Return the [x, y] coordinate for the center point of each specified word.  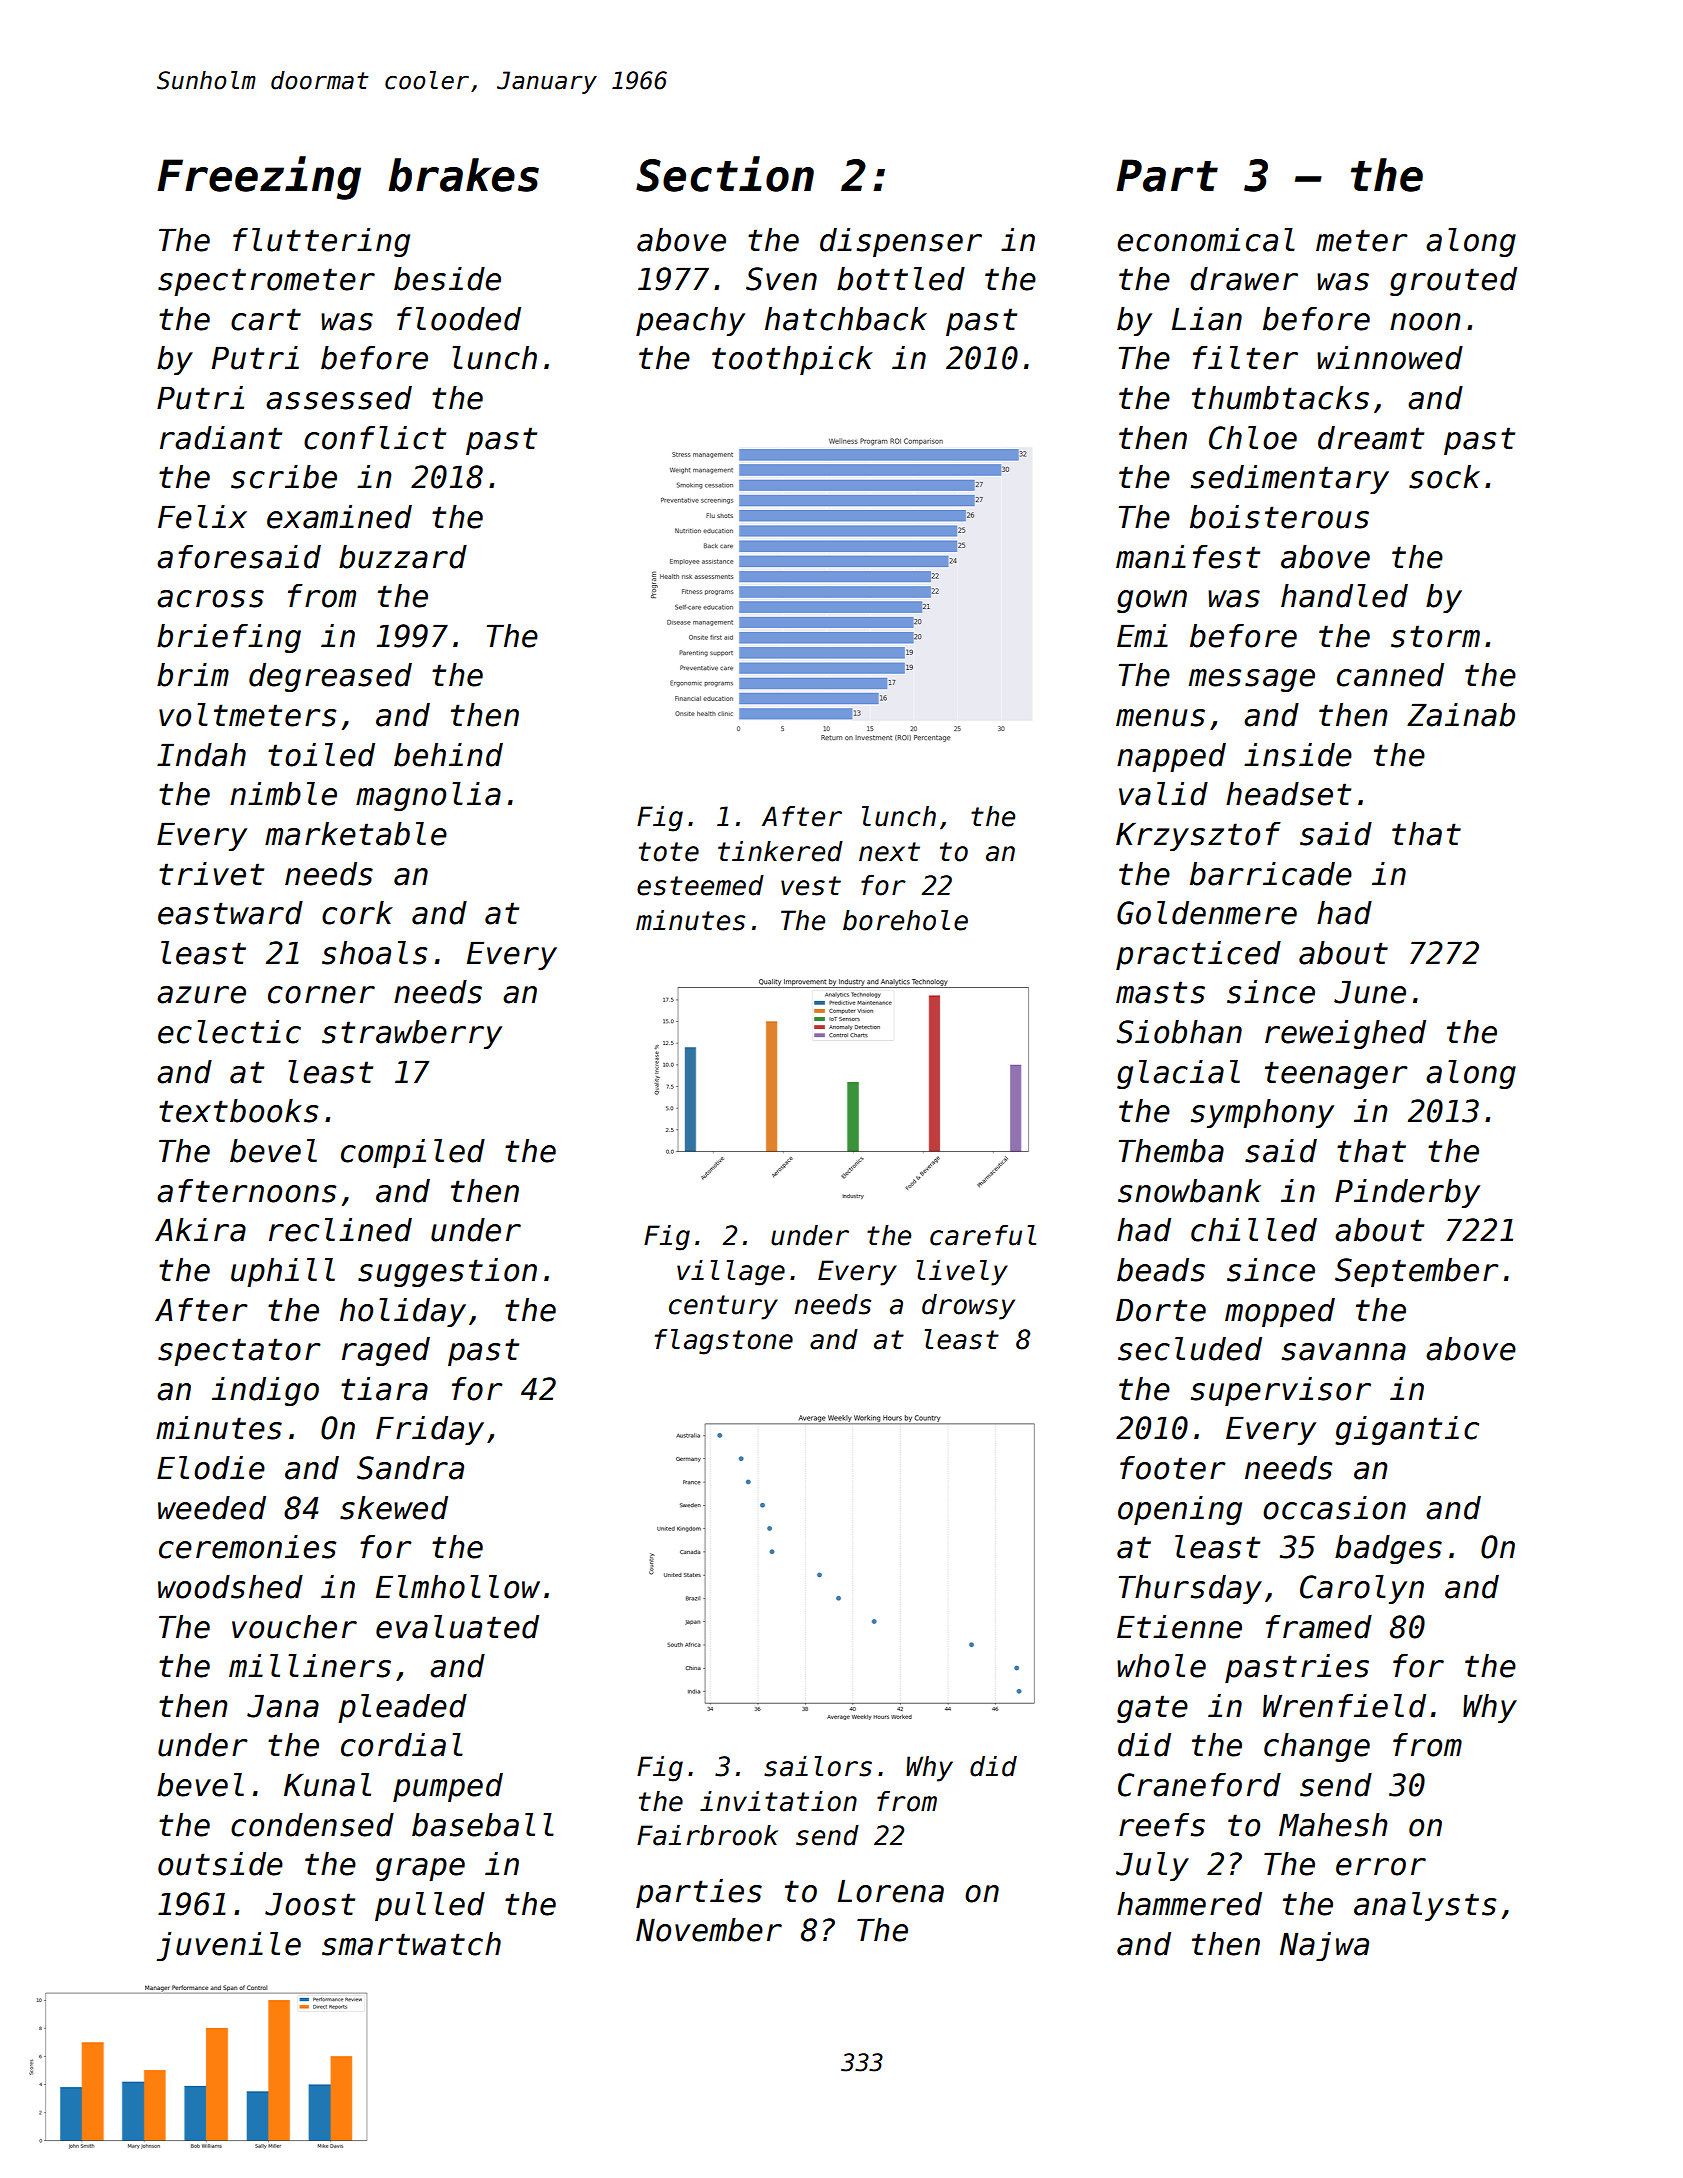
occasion [1334, 1508]
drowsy [968, 1307]
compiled [413, 1153]
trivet [211, 874]
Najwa [1324, 1946]
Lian [1207, 319]
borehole [905, 920]
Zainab [1461, 715]
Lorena [891, 1891]
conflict [375, 438]
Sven [781, 279]
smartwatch [411, 1944]
